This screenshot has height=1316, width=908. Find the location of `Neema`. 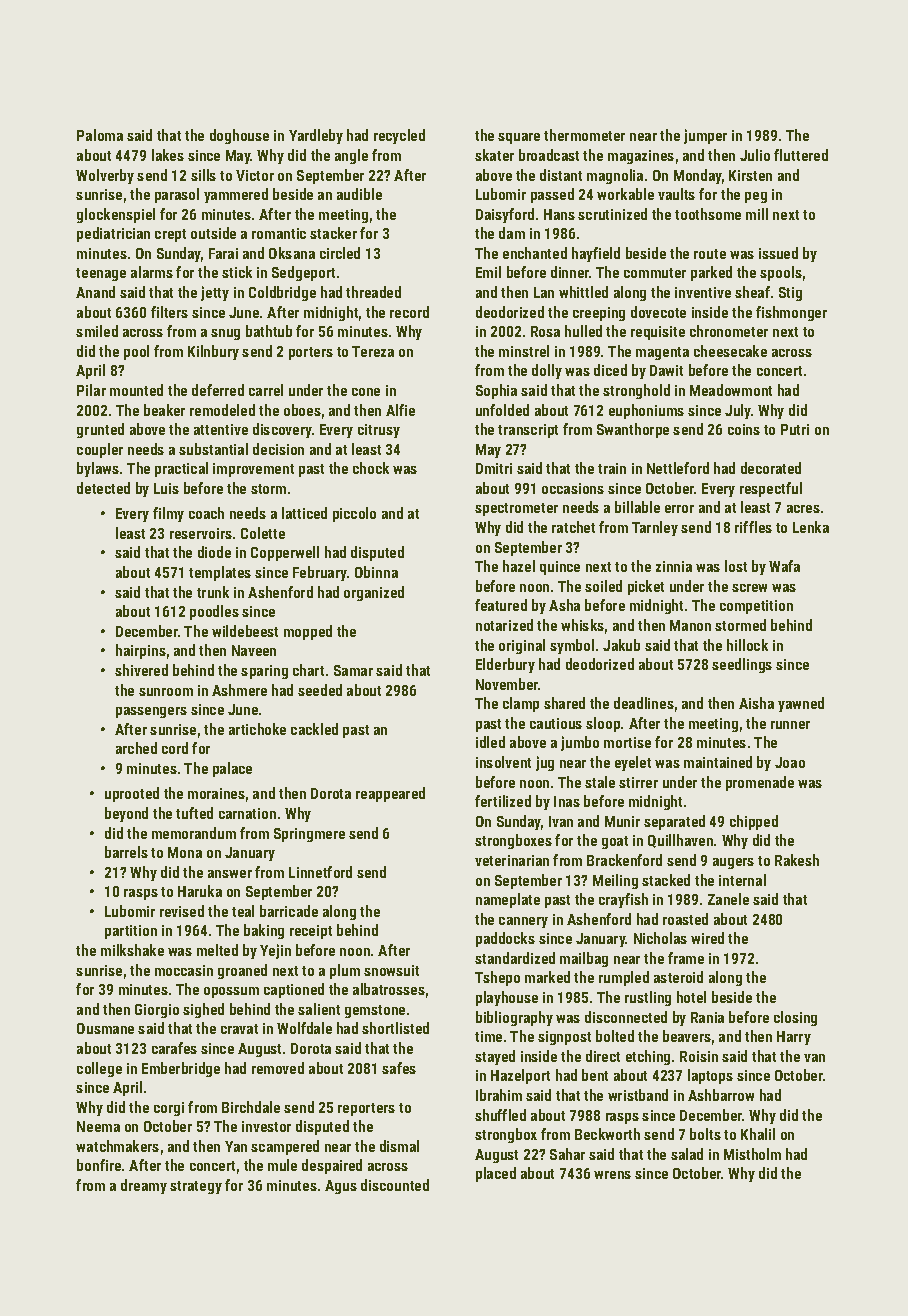

Neema is located at coordinates (98, 1126).
